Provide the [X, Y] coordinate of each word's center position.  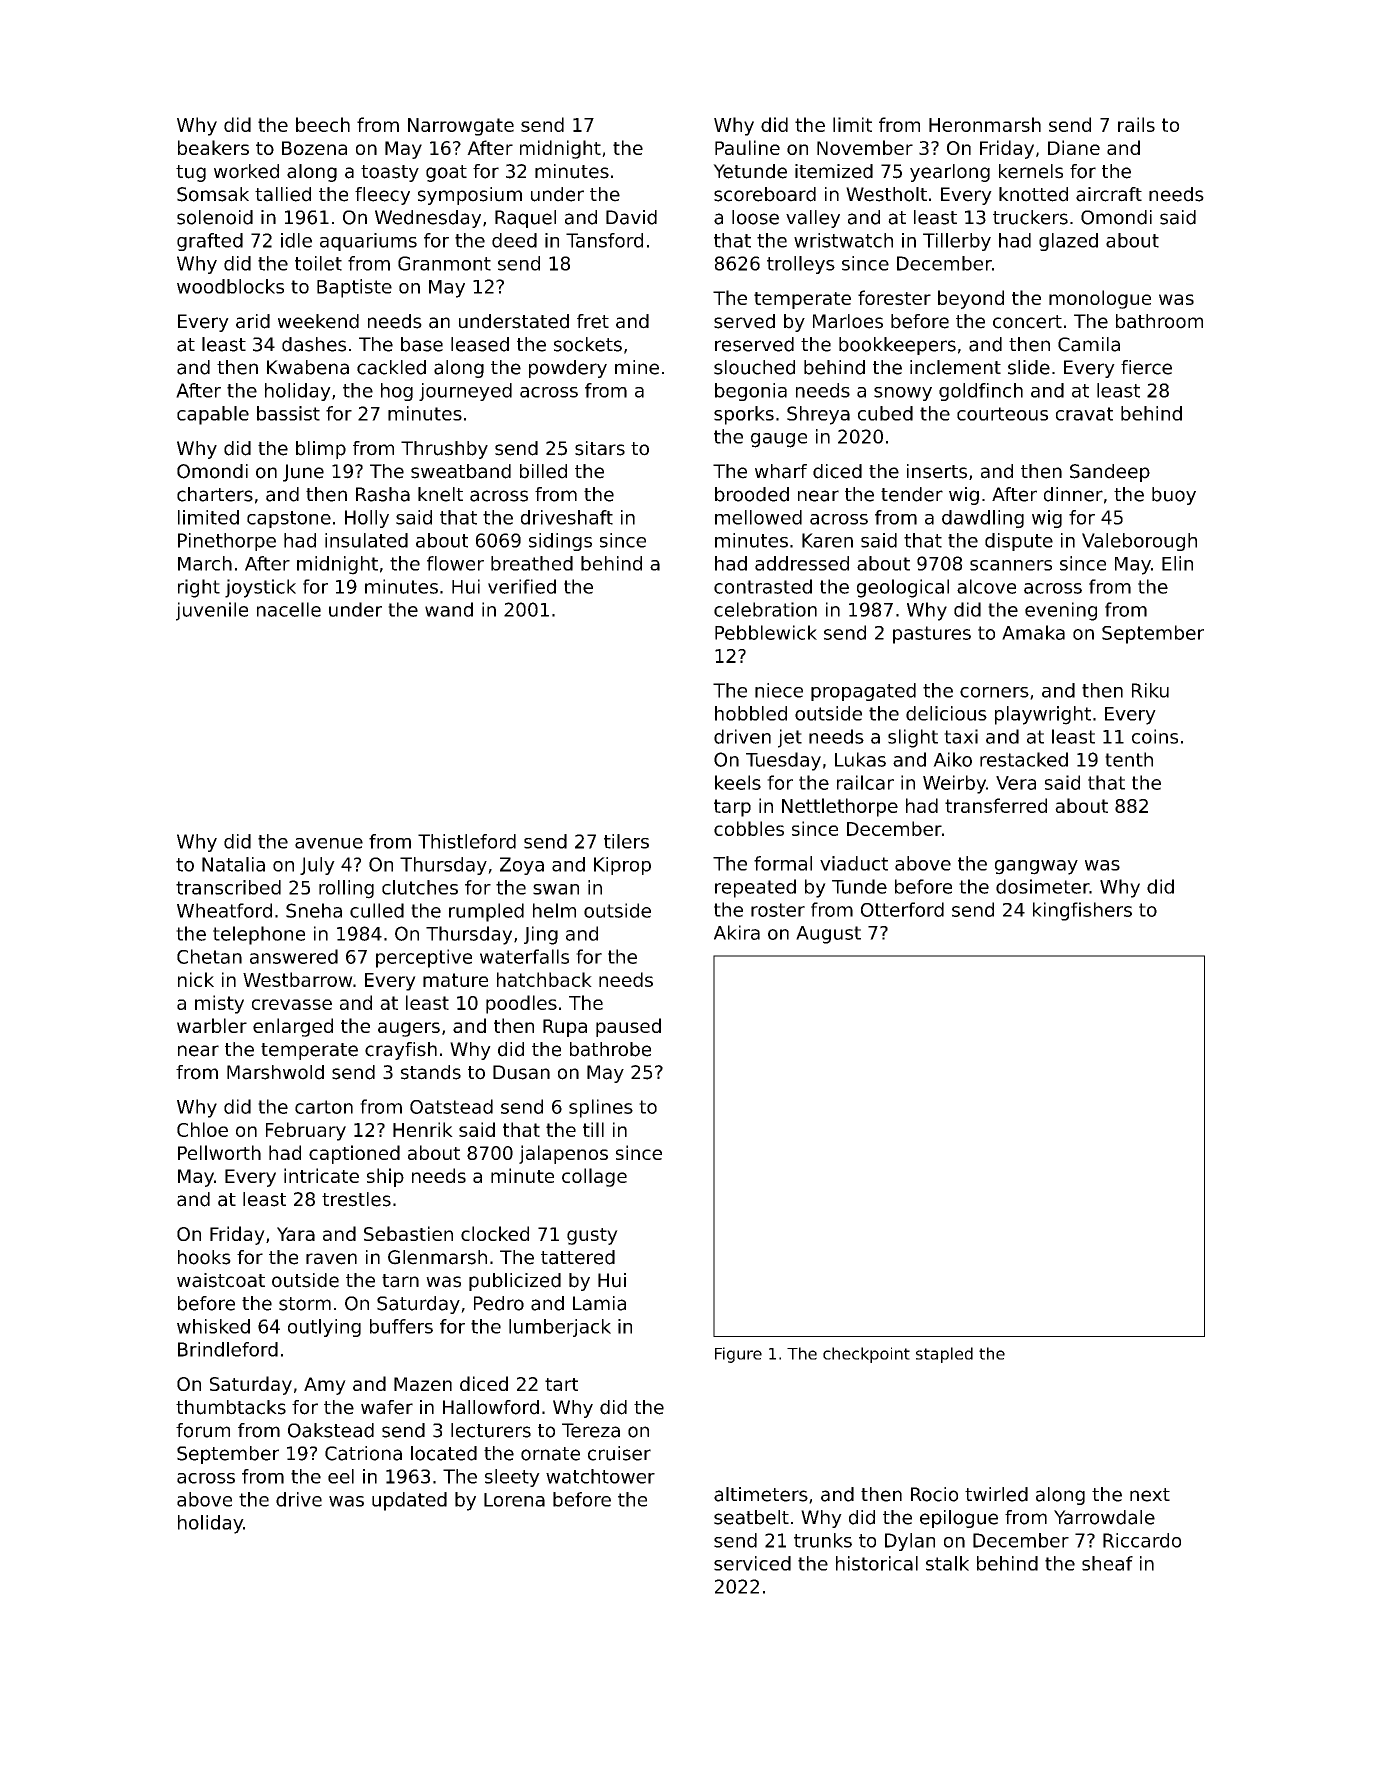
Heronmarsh [985, 124]
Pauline [747, 147]
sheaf [1107, 1563]
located [444, 1453]
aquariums [368, 242]
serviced [752, 1563]
